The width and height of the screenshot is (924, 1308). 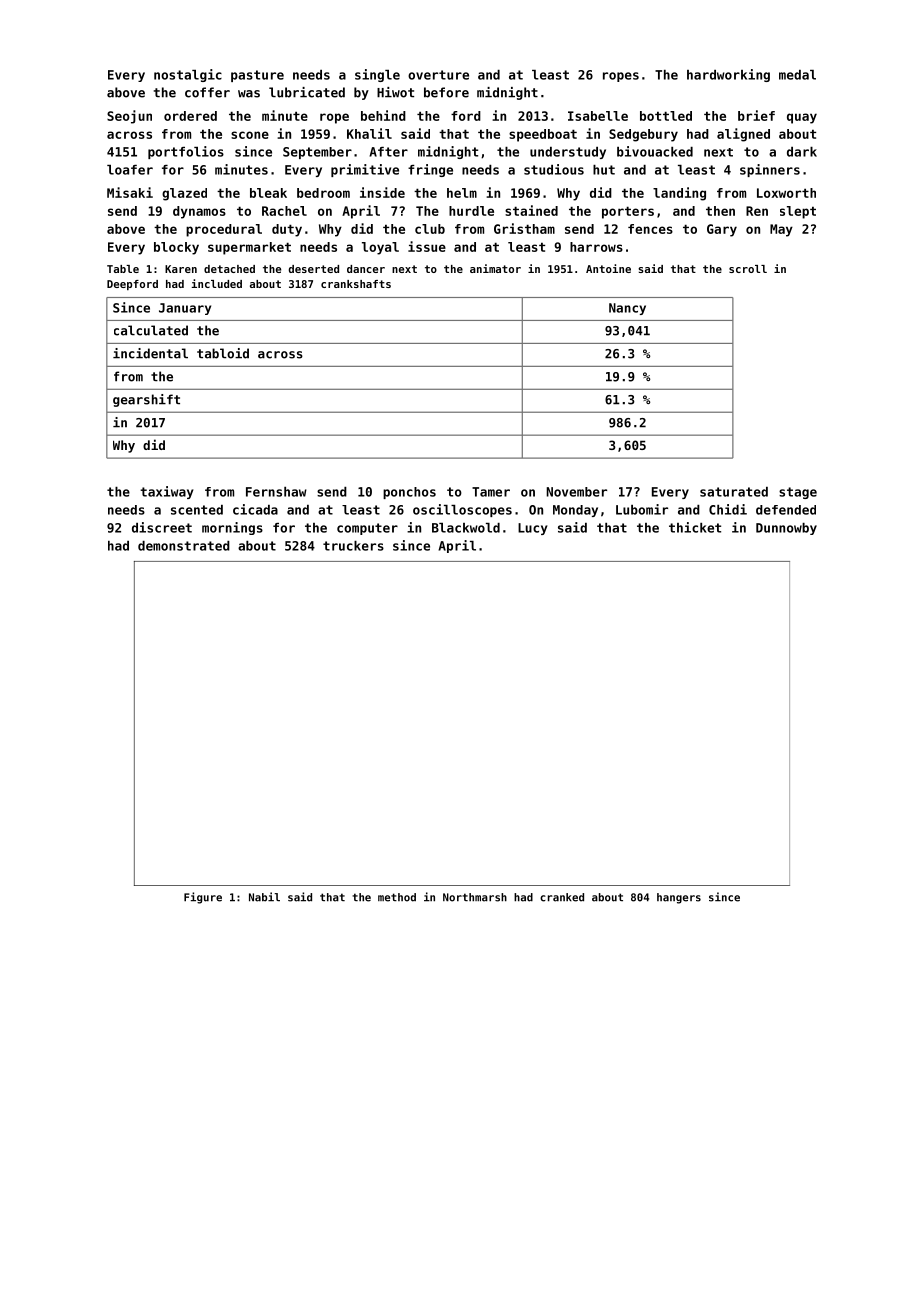 I want to click on coffer, so click(x=207, y=92).
